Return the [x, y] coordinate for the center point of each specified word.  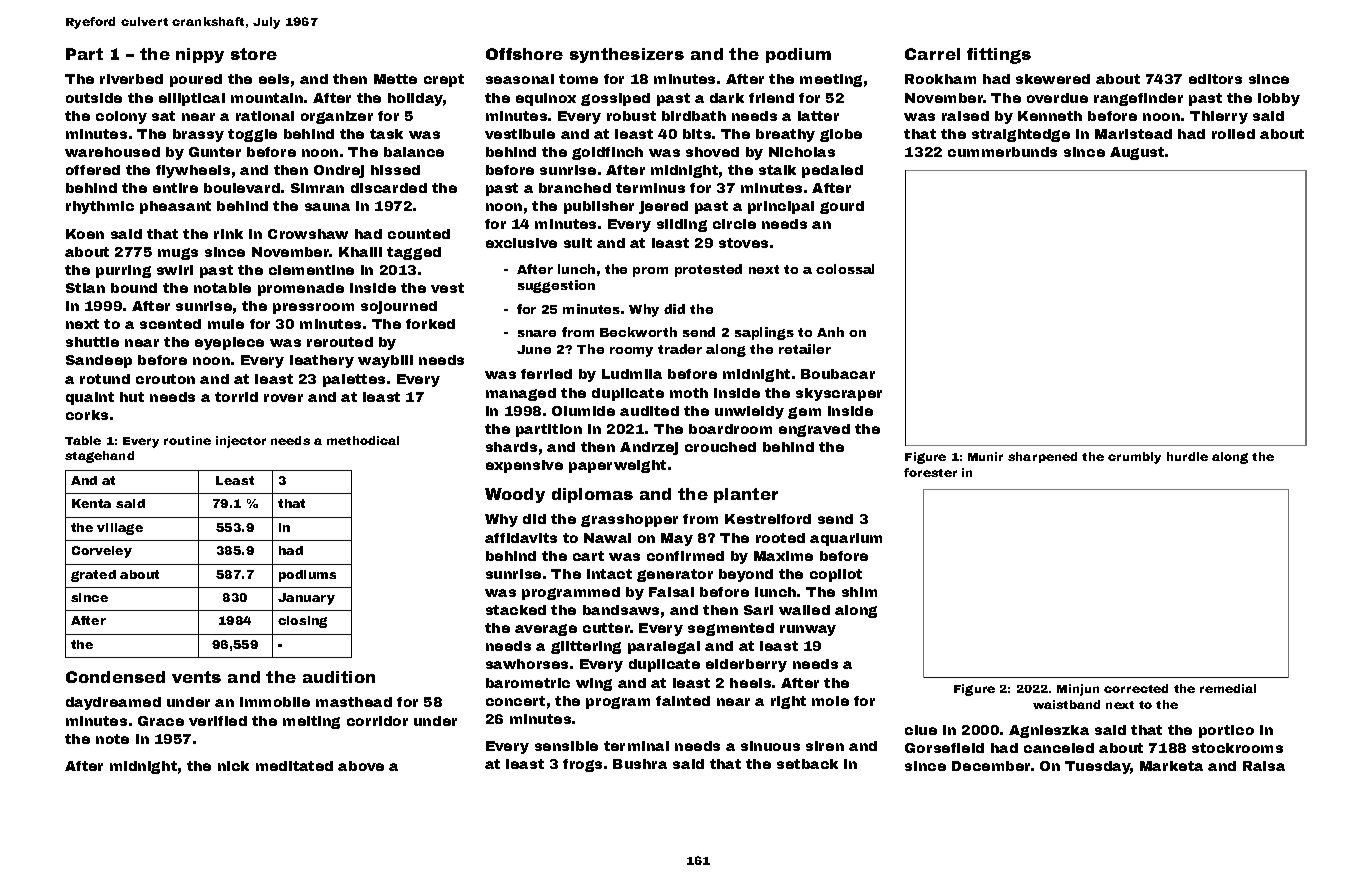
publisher [599, 207]
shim [859, 592]
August [1137, 153]
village [120, 529]
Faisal [671, 592]
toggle [252, 135]
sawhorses [527, 664]
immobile [275, 702]
